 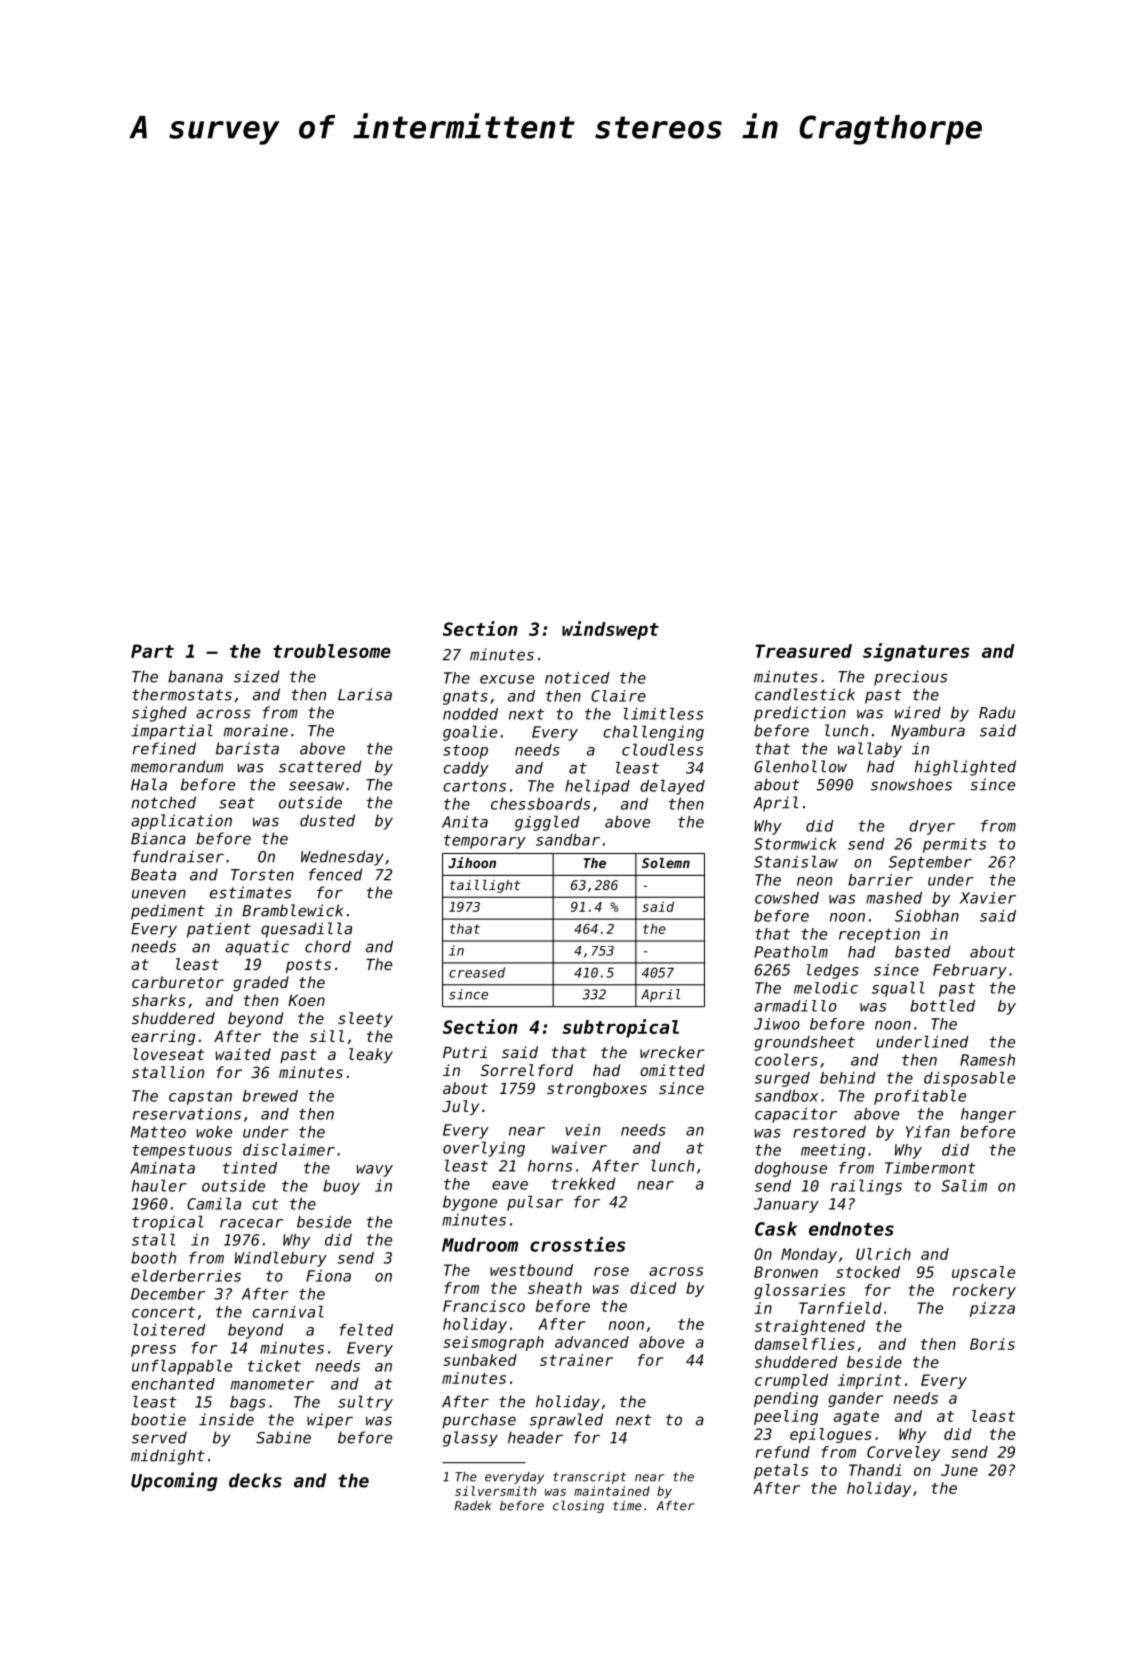 I want to click on leaky, so click(x=371, y=1055).
